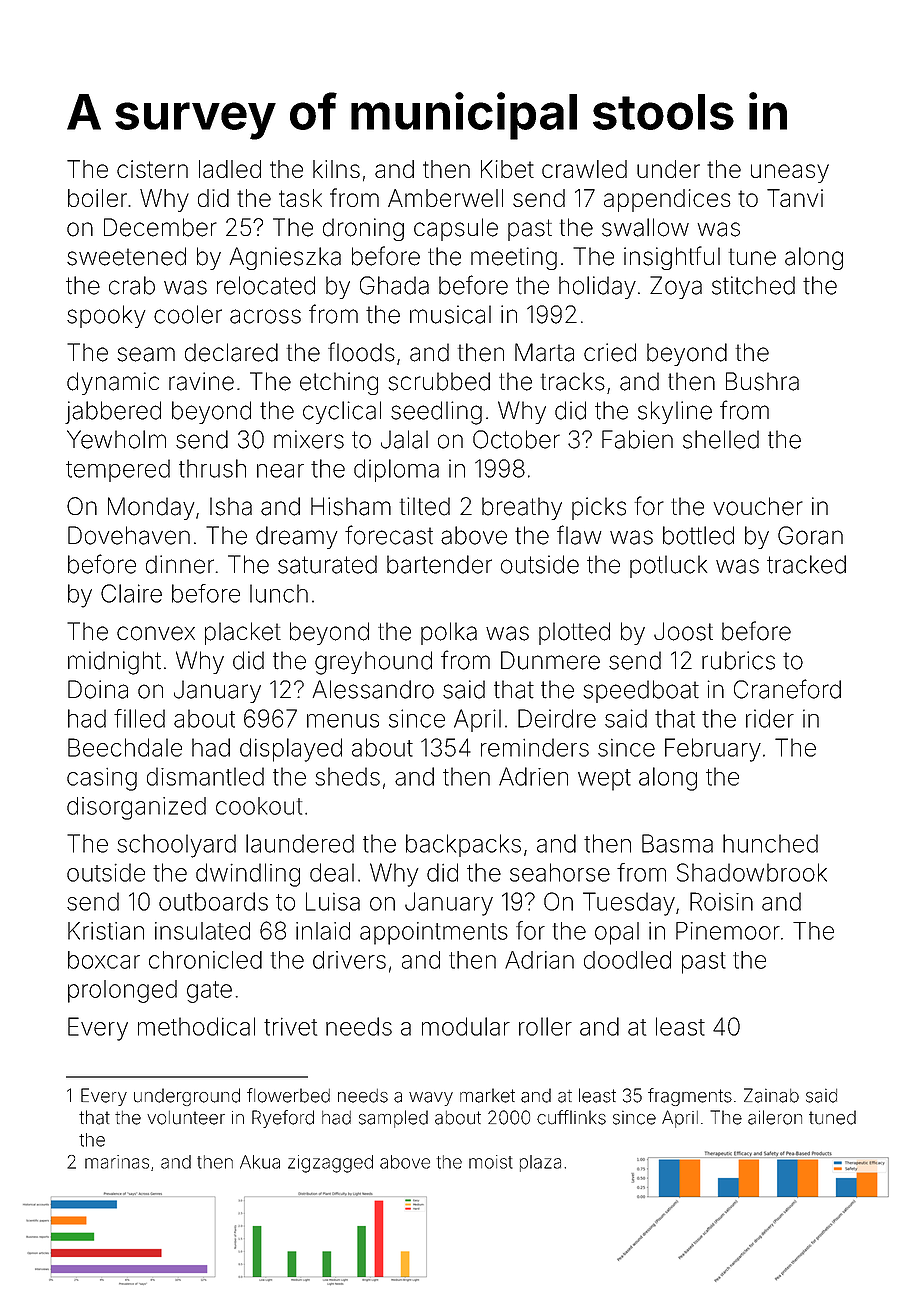 This document has height=1311, width=924. What do you see at coordinates (810, 535) in the document?
I see `Goran` at bounding box center [810, 535].
